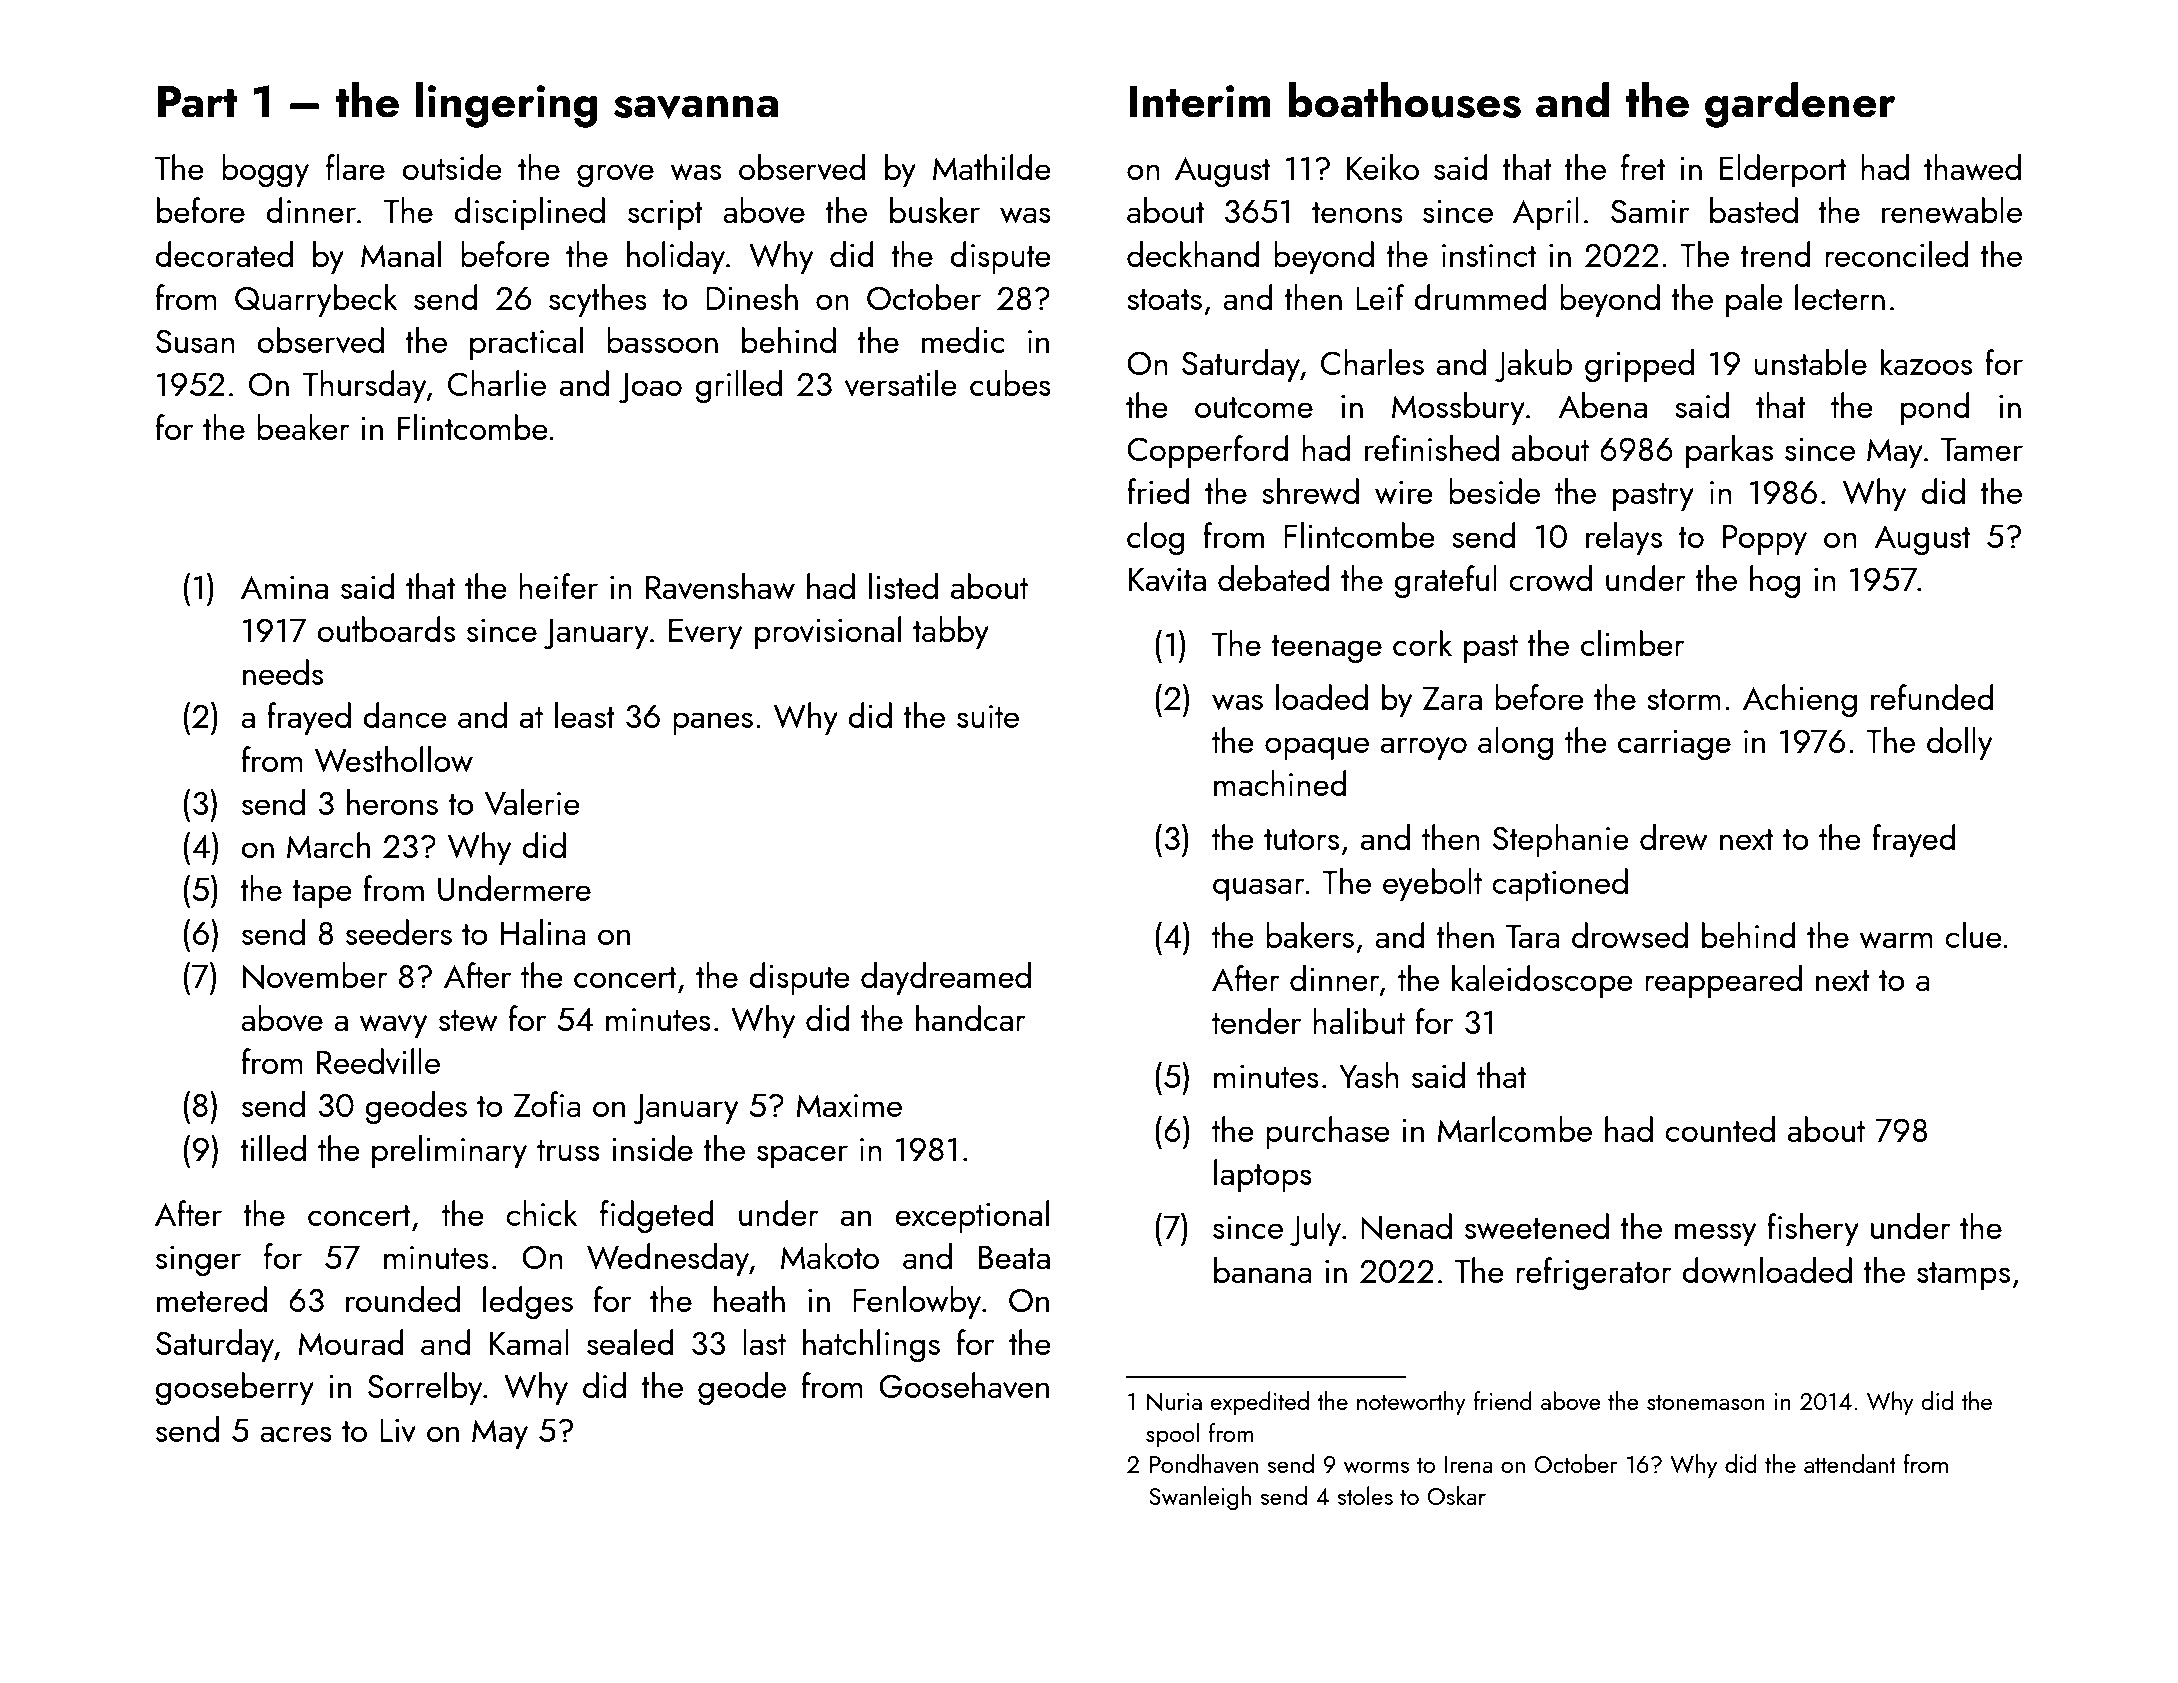 This screenshot has width=2178, height=1683. Describe the element at coordinates (650, 388) in the screenshot. I see `Joao` at that location.
